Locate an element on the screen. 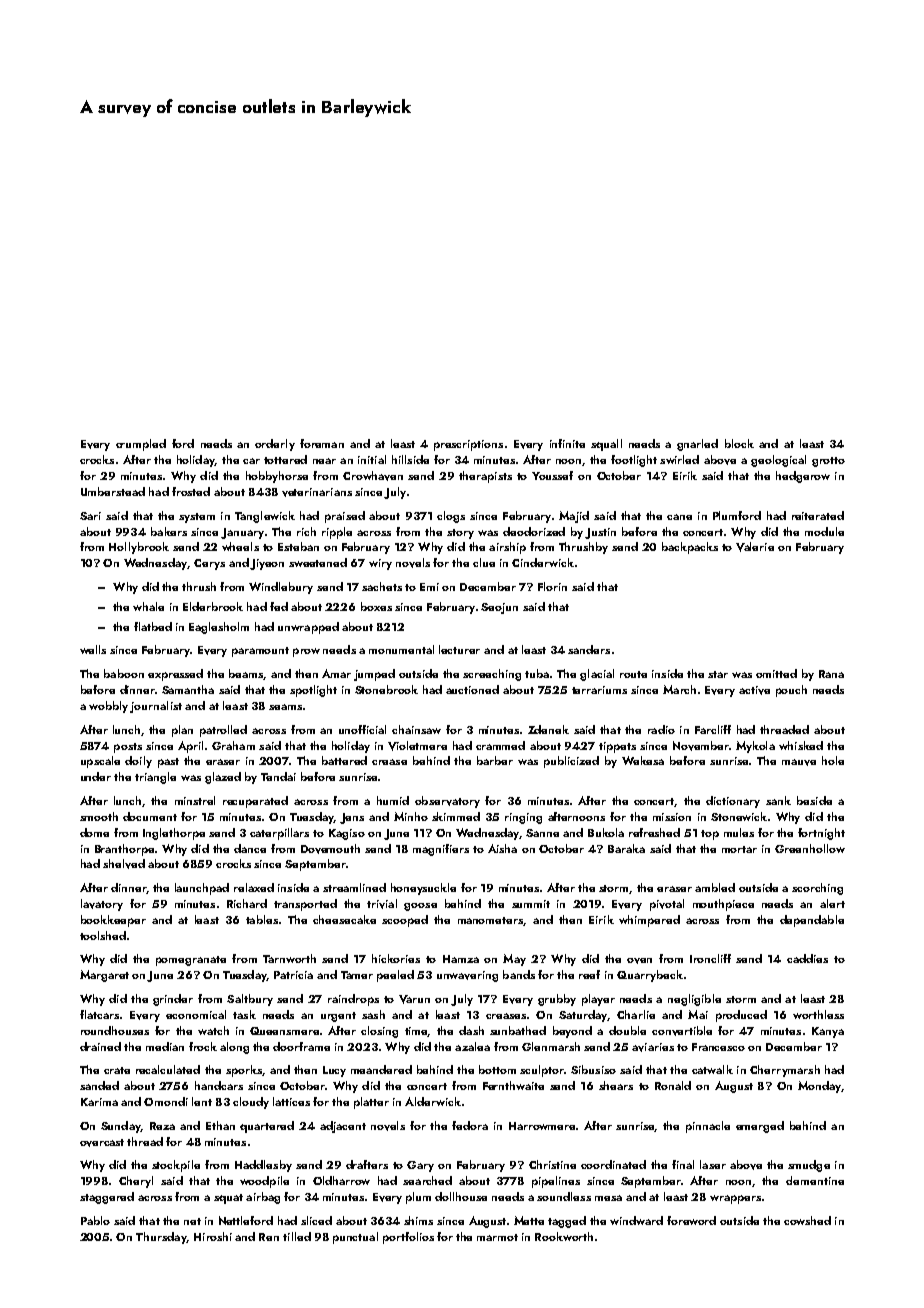  crumpled is located at coordinates (141, 445).
